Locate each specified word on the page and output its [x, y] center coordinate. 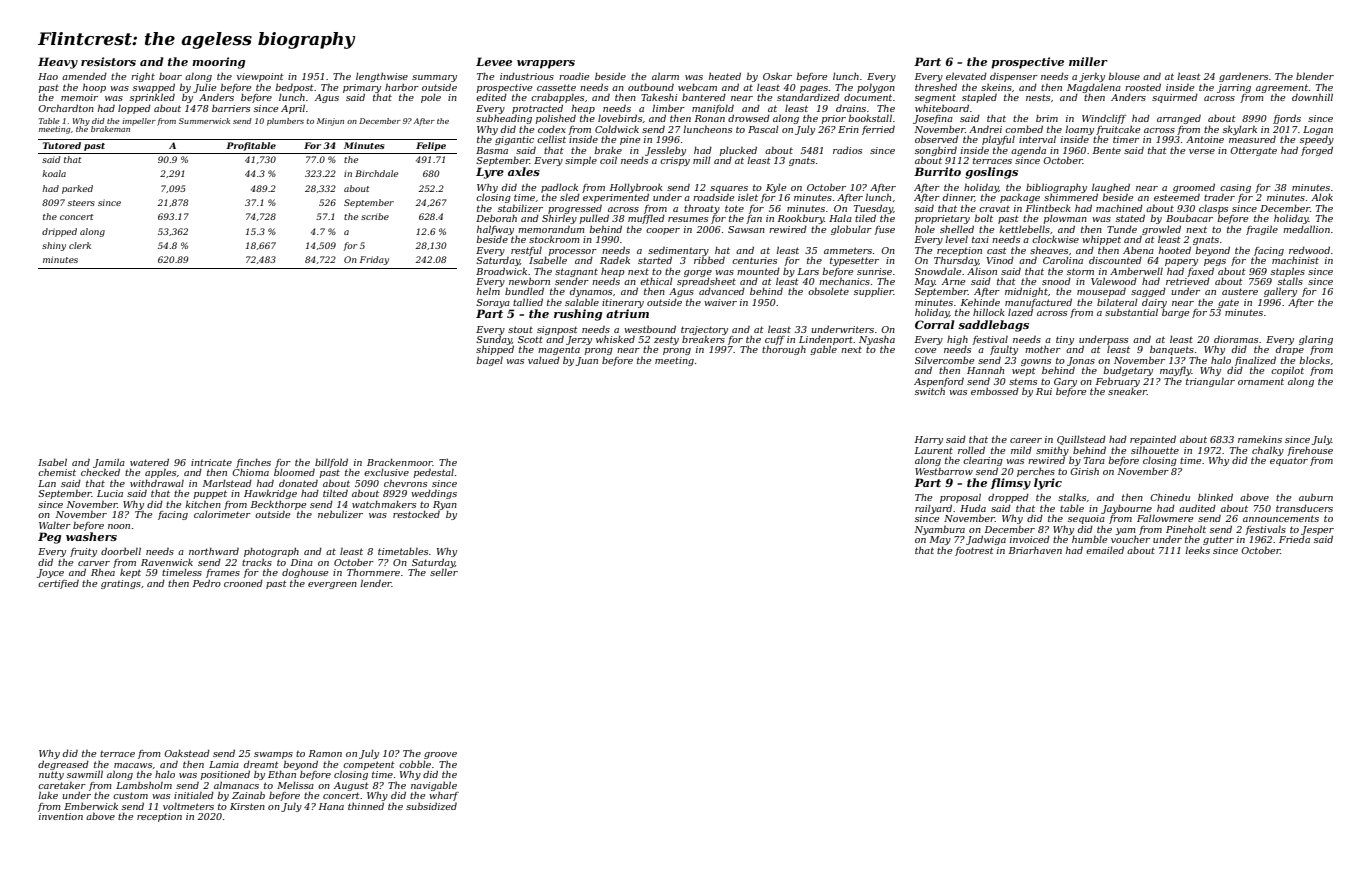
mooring [218, 63]
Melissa [295, 785]
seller [444, 572]
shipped [495, 350]
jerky [1092, 77]
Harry [929, 440]
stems [1023, 381]
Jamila [109, 463]
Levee [494, 61]
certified [58, 584]
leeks [1197, 550]
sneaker [1127, 391]
